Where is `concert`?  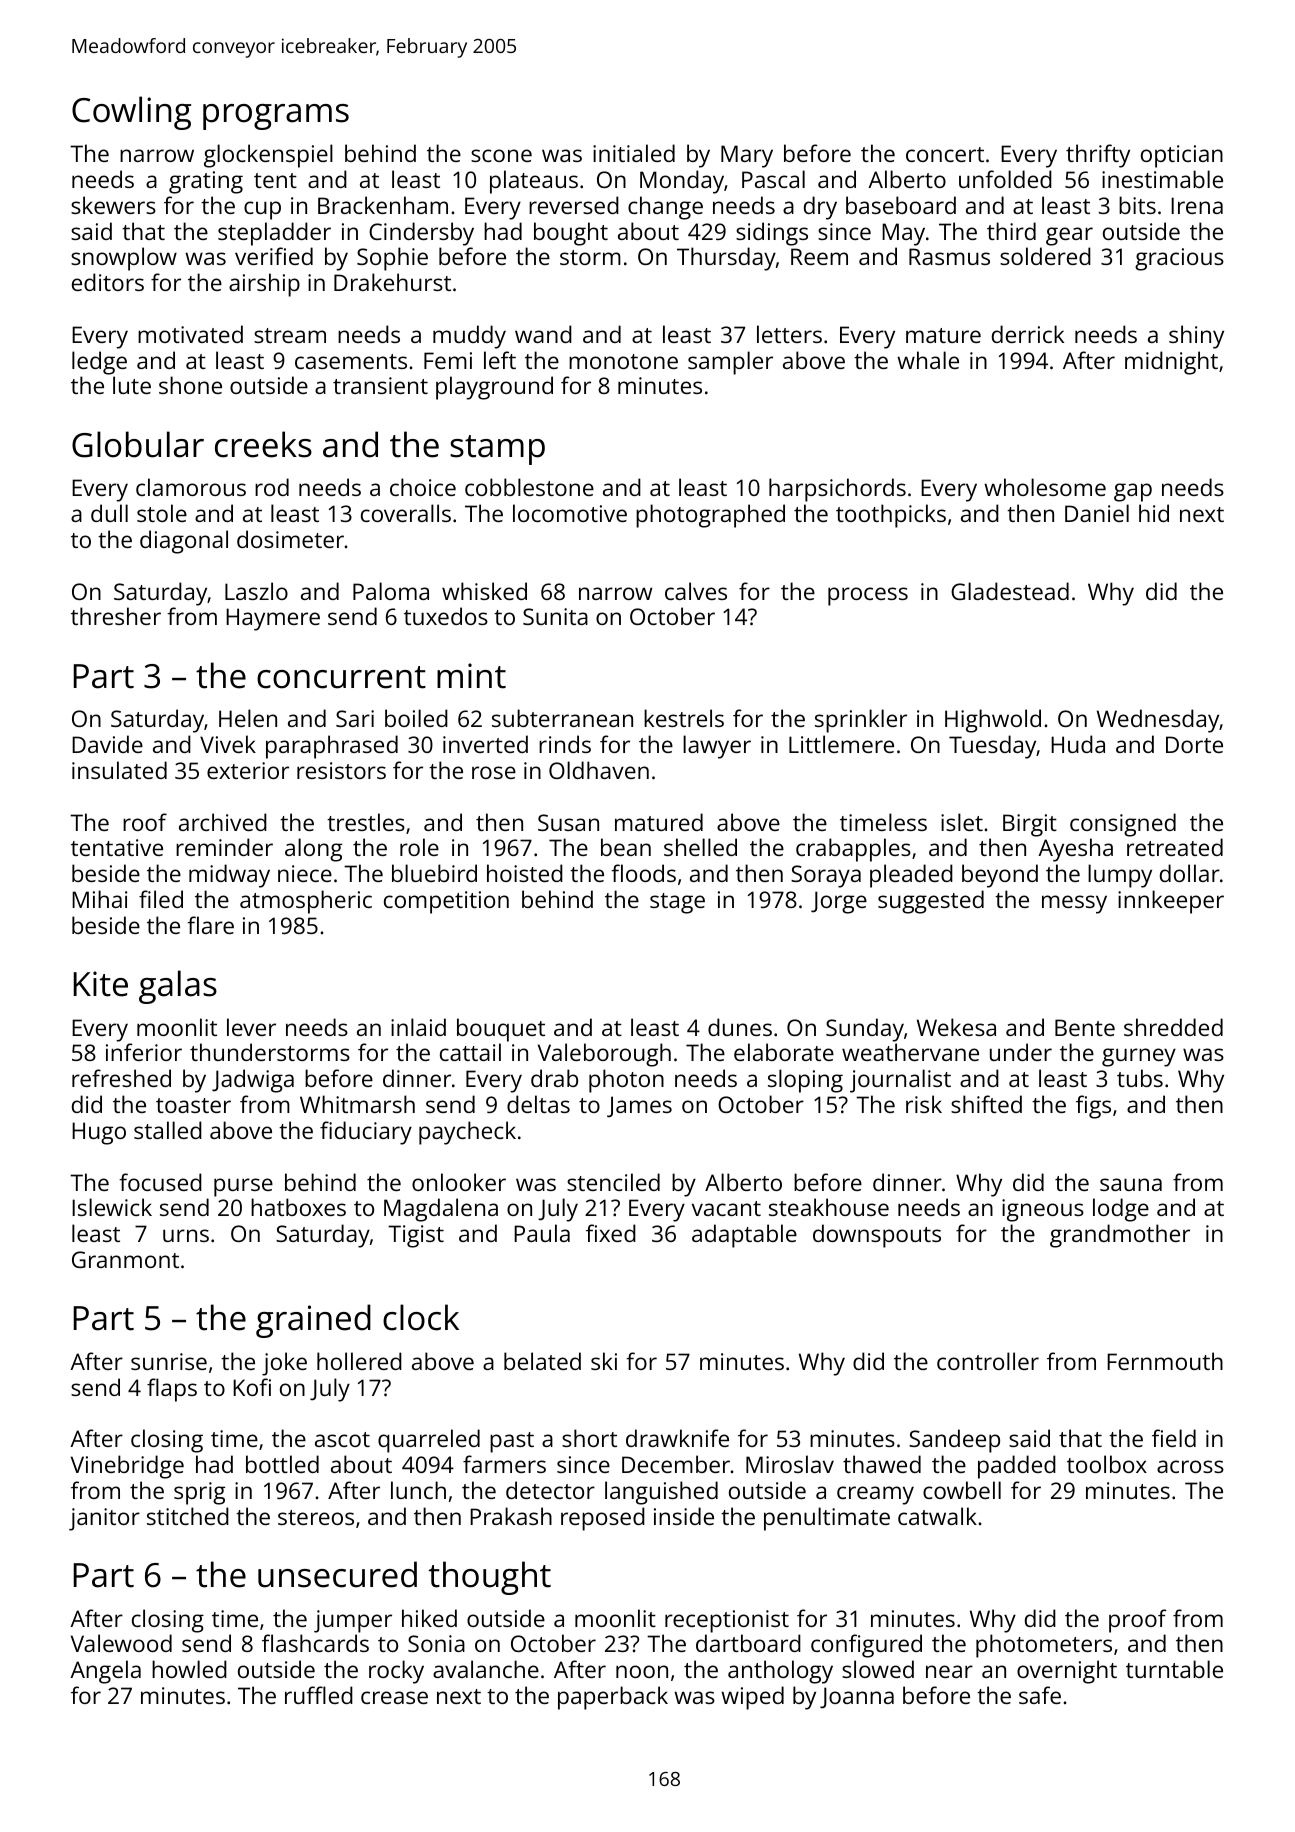 concert is located at coordinates (945, 154).
